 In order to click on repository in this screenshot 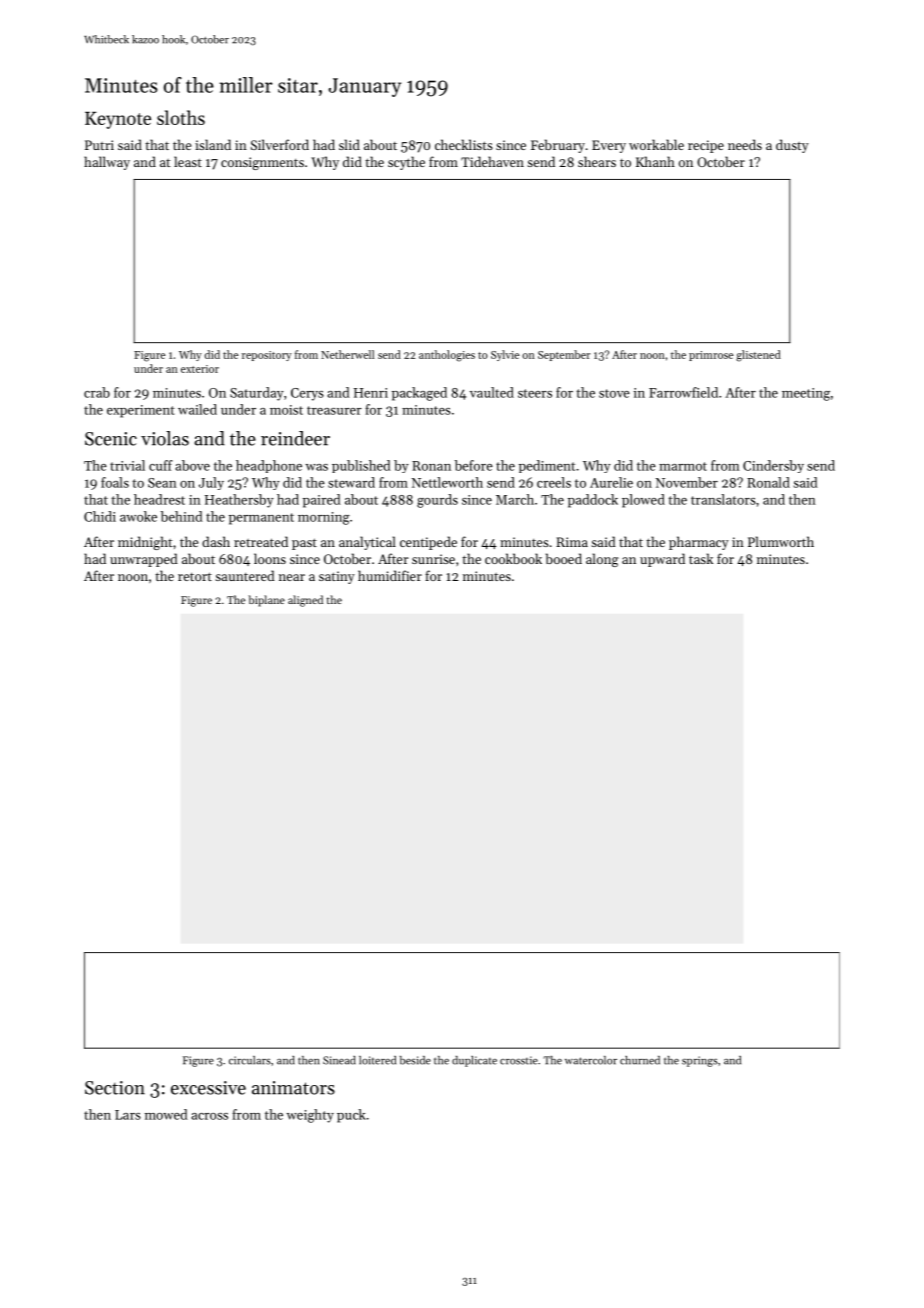, I will do `click(267, 356)`.
